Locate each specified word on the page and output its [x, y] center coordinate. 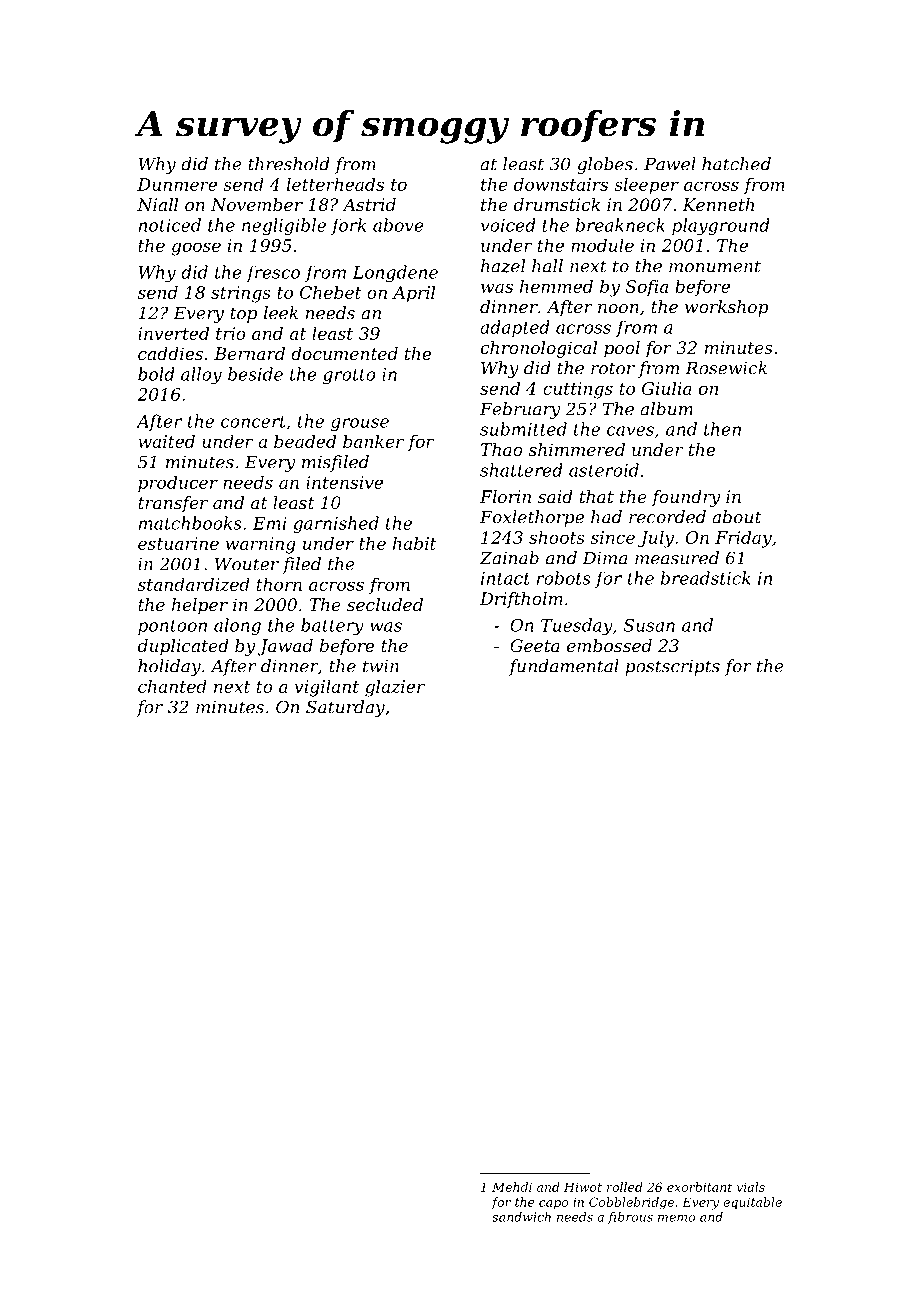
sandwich [521, 1217]
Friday [743, 539]
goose [196, 249]
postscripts [672, 668]
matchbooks [190, 523]
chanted [172, 686]
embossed [609, 645]
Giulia [667, 388]
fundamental [564, 667]
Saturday [345, 708]
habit [414, 543]
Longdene [395, 273]
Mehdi [512, 1187]
